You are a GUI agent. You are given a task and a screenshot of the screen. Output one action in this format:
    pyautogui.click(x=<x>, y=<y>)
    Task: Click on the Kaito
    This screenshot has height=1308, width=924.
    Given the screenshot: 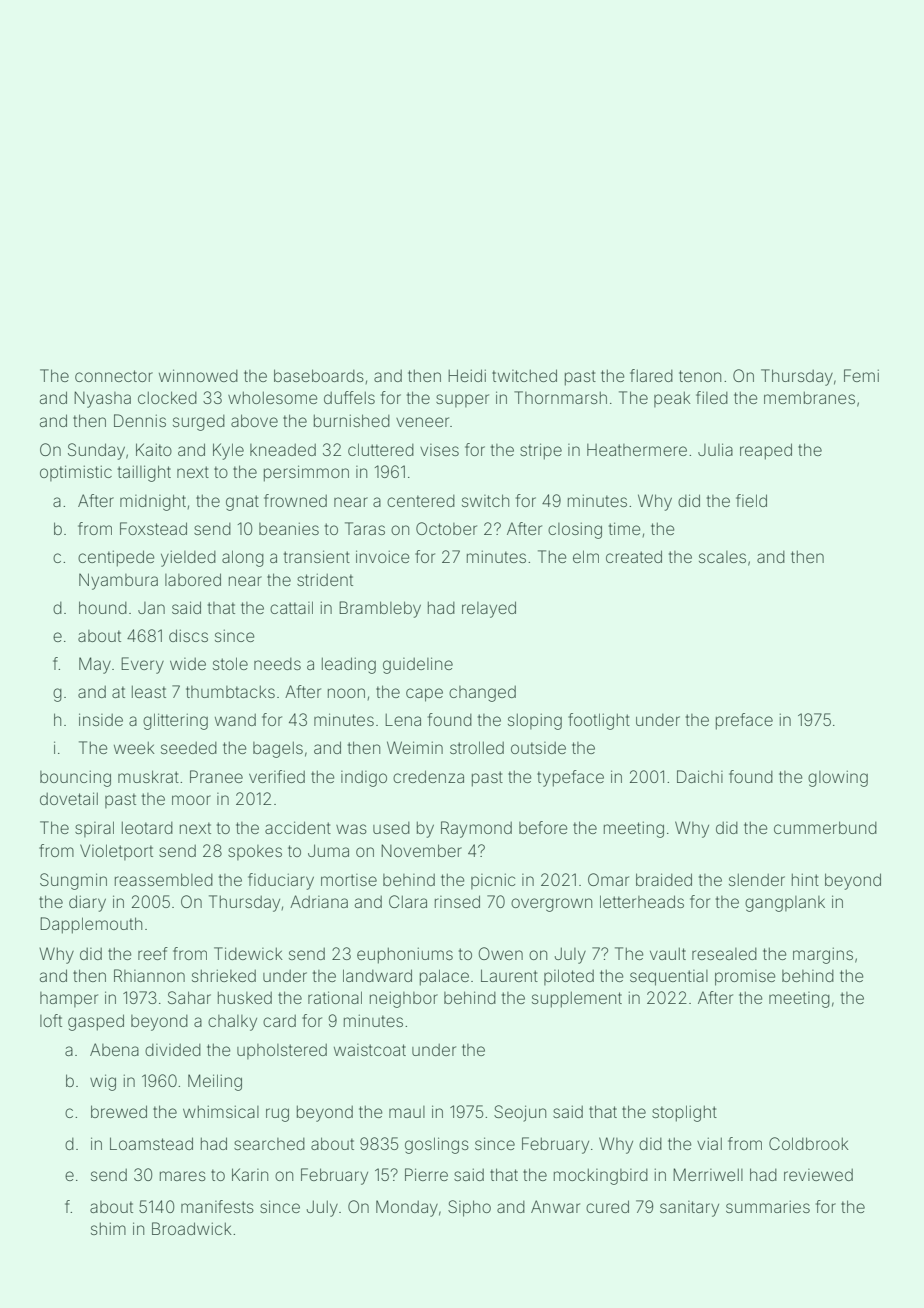 What is the action you would take?
    pyautogui.click(x=154, y=449)
